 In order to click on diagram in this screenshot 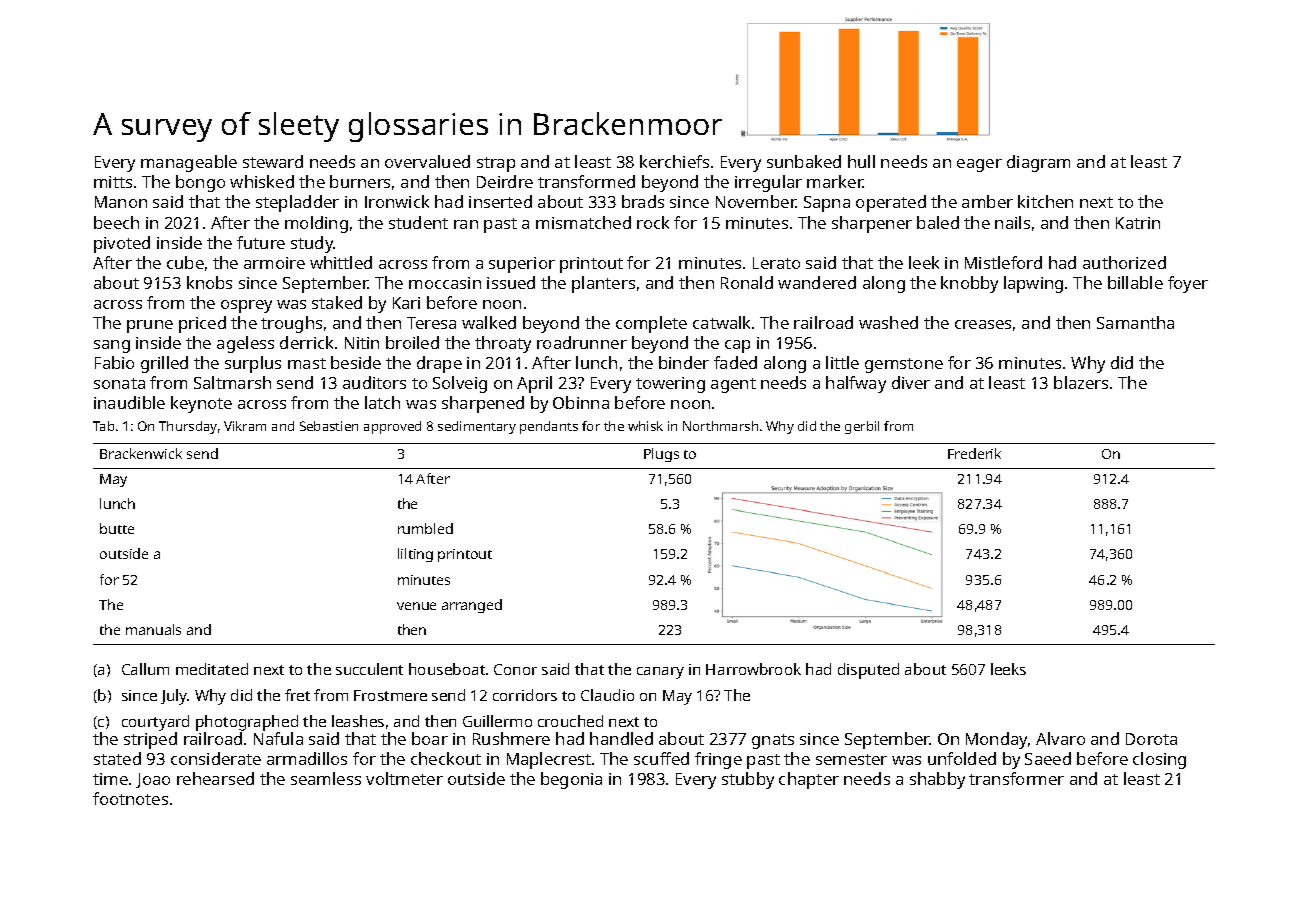, I will do `click(1038, 163)`.
